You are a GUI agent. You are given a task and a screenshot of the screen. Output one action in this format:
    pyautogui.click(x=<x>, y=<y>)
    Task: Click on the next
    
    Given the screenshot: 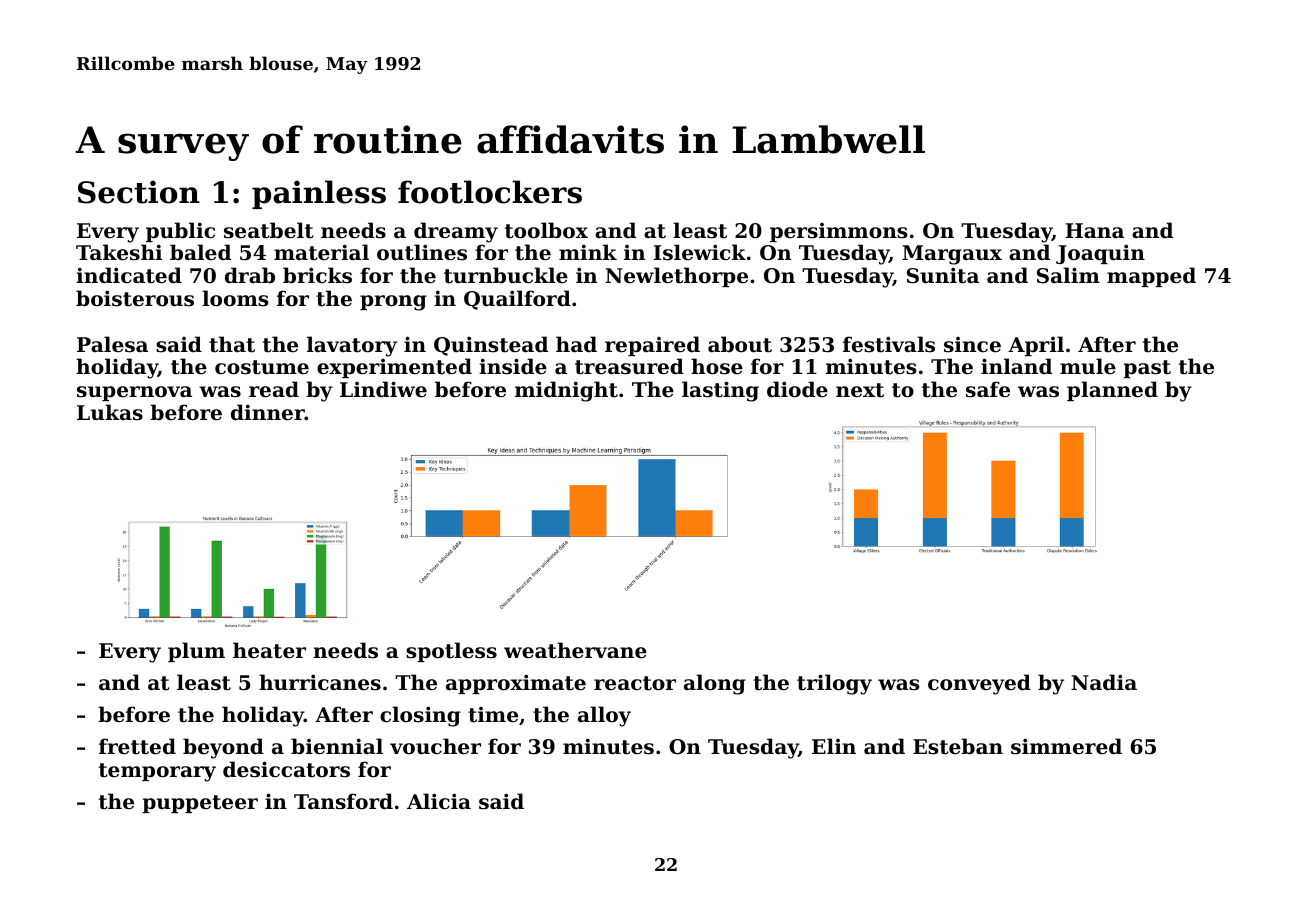 What is the action you would take?
    pyautogui.click(x=860, y=390)
